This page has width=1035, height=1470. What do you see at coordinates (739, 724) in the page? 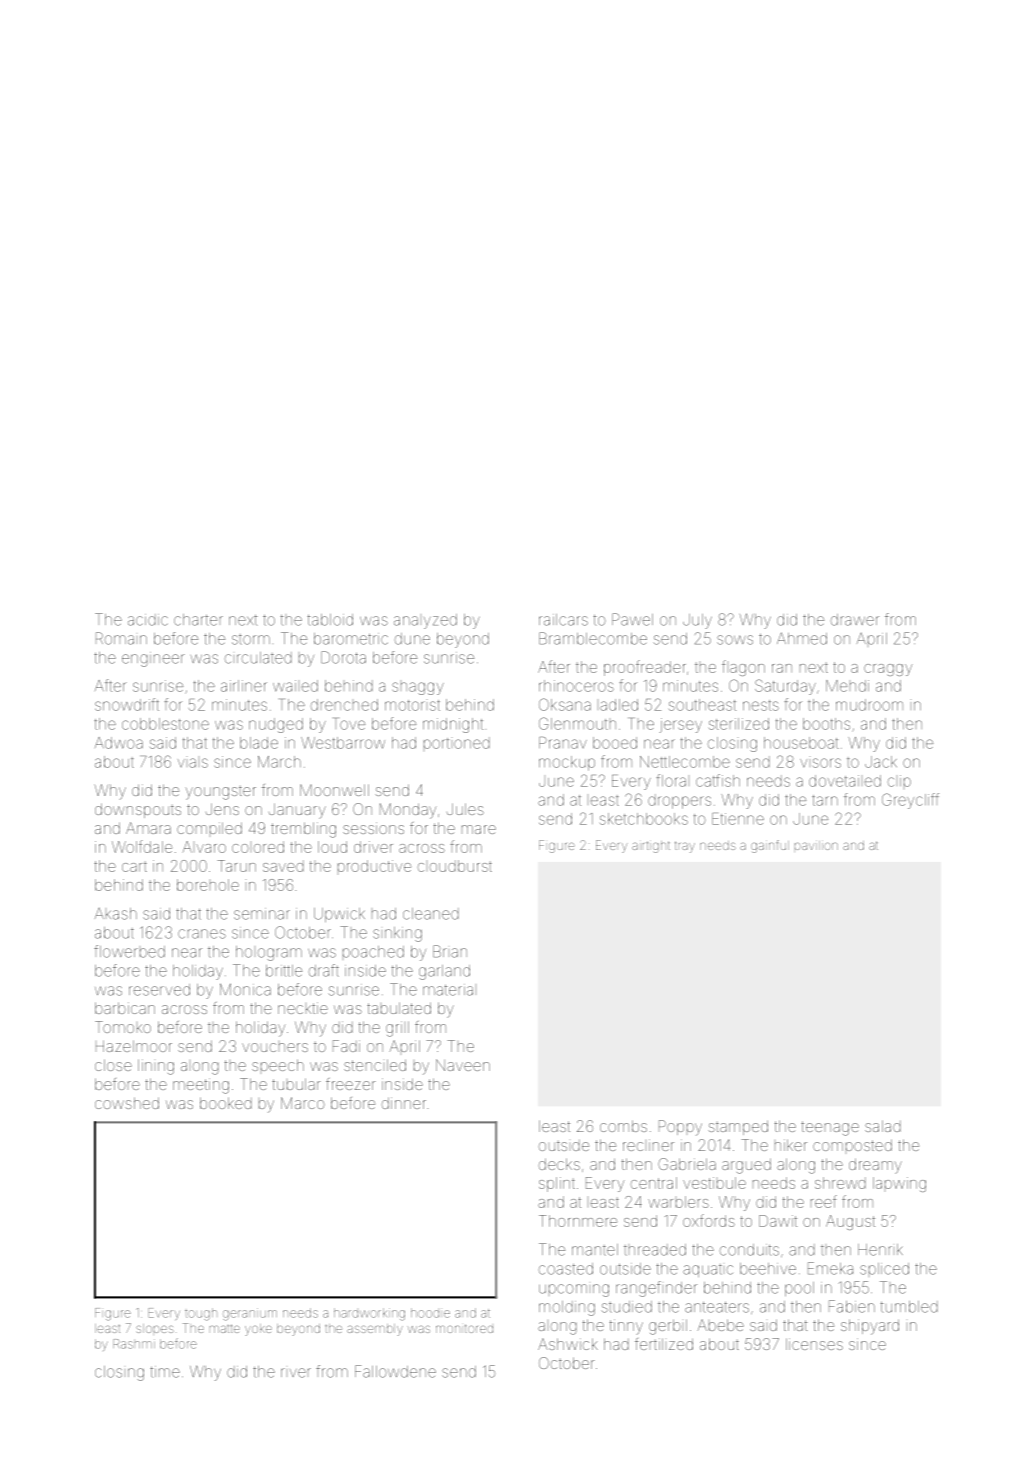
I see `sterilized` at bounding box center [739, 724].
